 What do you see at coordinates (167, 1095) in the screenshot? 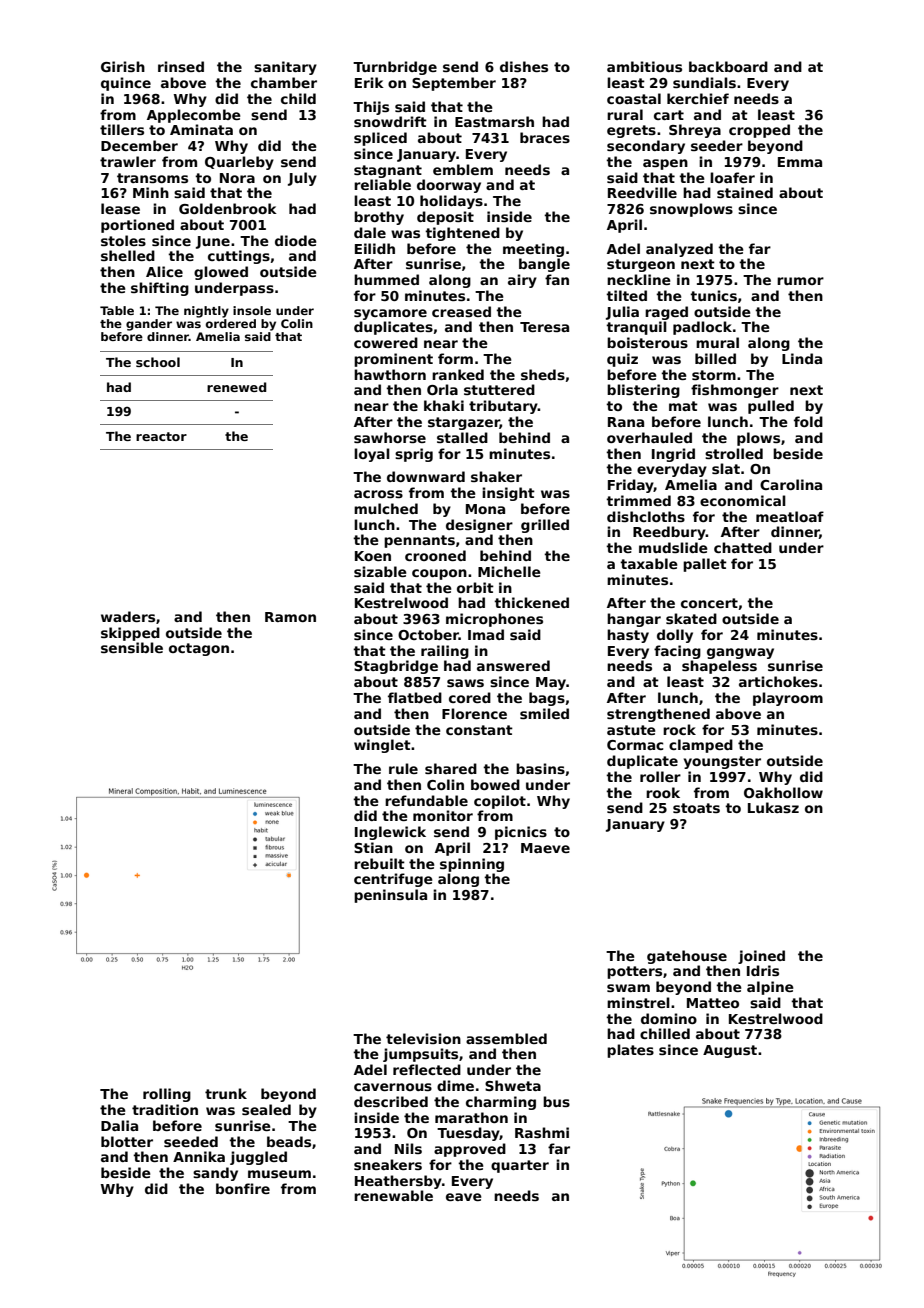
I see `rolling` at bounding box center [167, 1095].
